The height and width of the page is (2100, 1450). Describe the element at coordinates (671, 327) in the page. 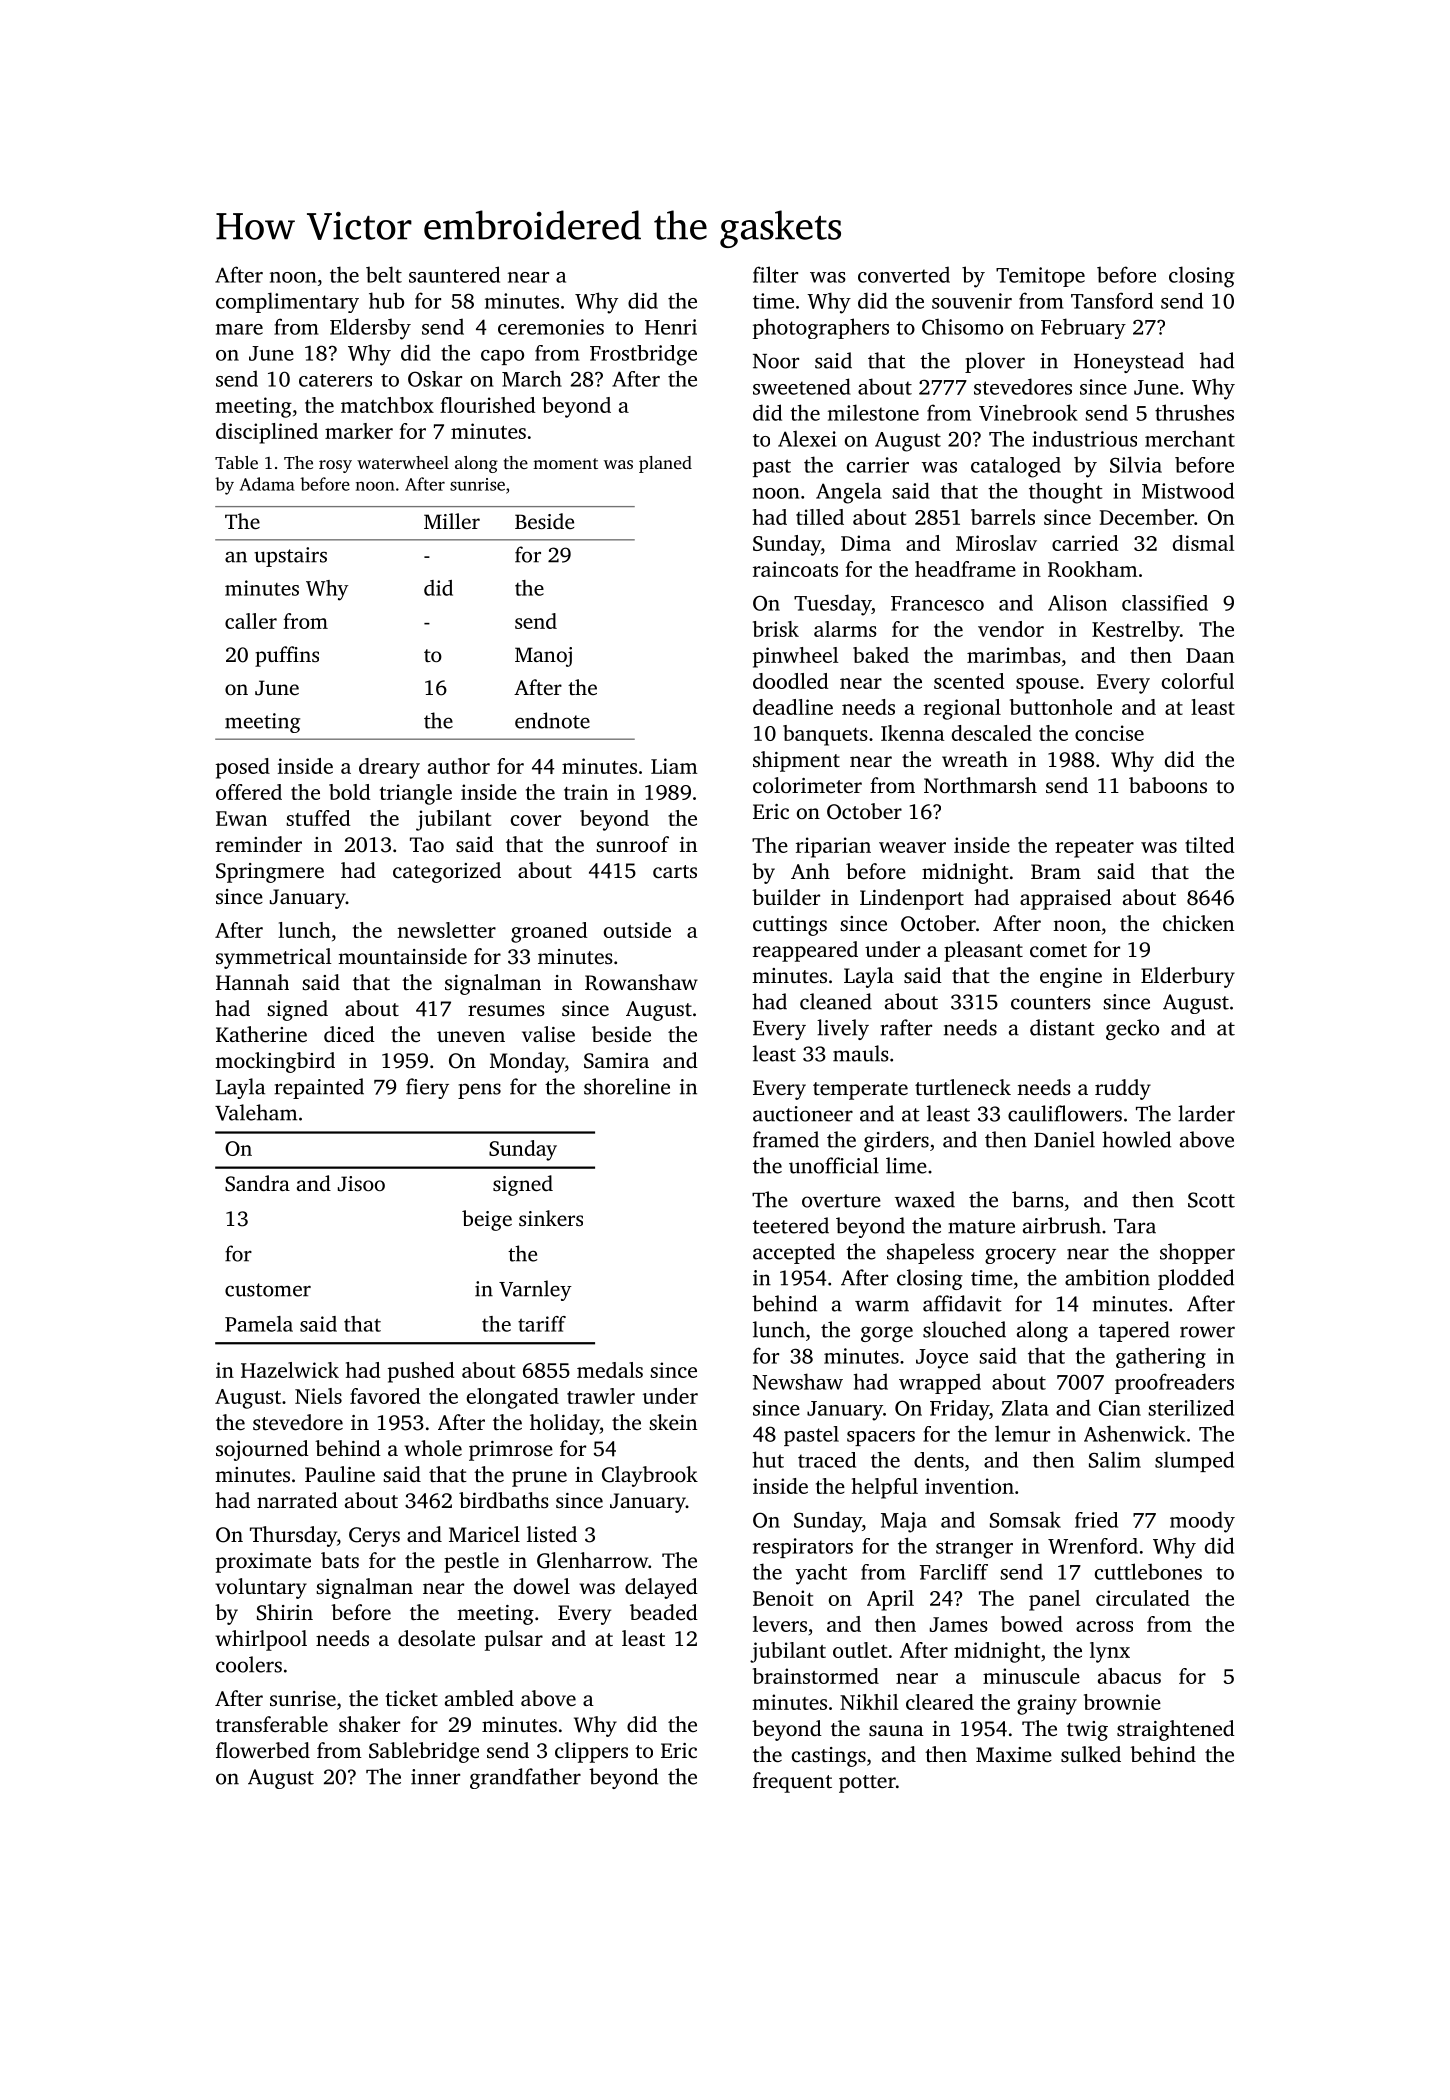

I see `Henri` at that location.
